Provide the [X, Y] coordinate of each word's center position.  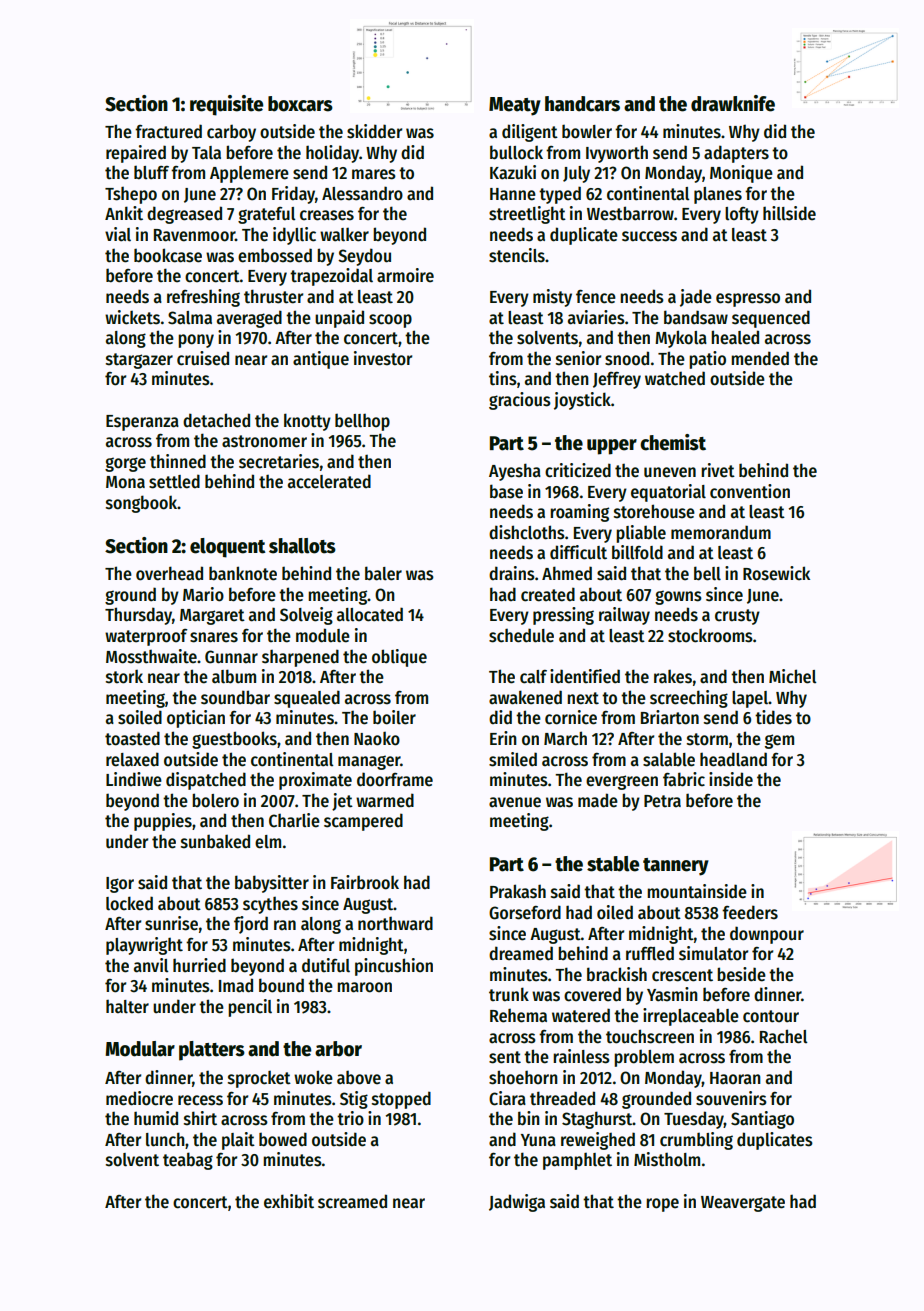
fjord [251, 925]
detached [216, 420]
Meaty [515, 106]
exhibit [289, 1201]
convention [750, 491]
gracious [520, 401]
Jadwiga [517, 1203]
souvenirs [731, 1098]
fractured [168, 131]
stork [124, 677]
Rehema [518, 1016]
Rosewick [776, 573]
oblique [399, 658]
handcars [582, 104]
